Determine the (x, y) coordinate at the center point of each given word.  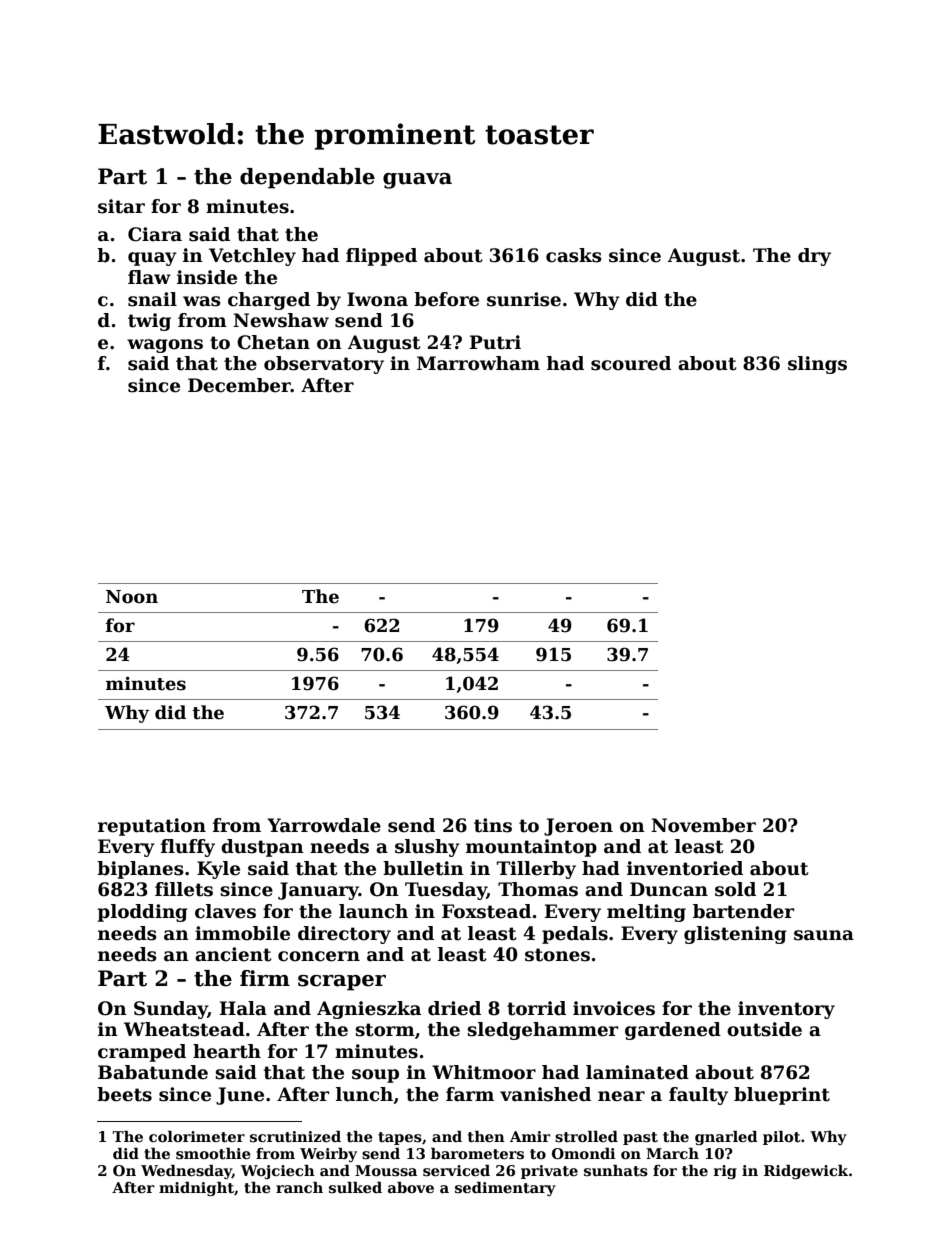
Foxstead (486, 911)
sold (735, 889)
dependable (307, 178)
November (703, 825)
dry (814, 257)
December (239, 385)
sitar (121, 206)
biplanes (140, 870)
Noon (132, 597)
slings (817, 365)
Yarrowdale (324, 825)
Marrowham (478, 363)
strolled (586, 1136)
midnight (196, 1189)
